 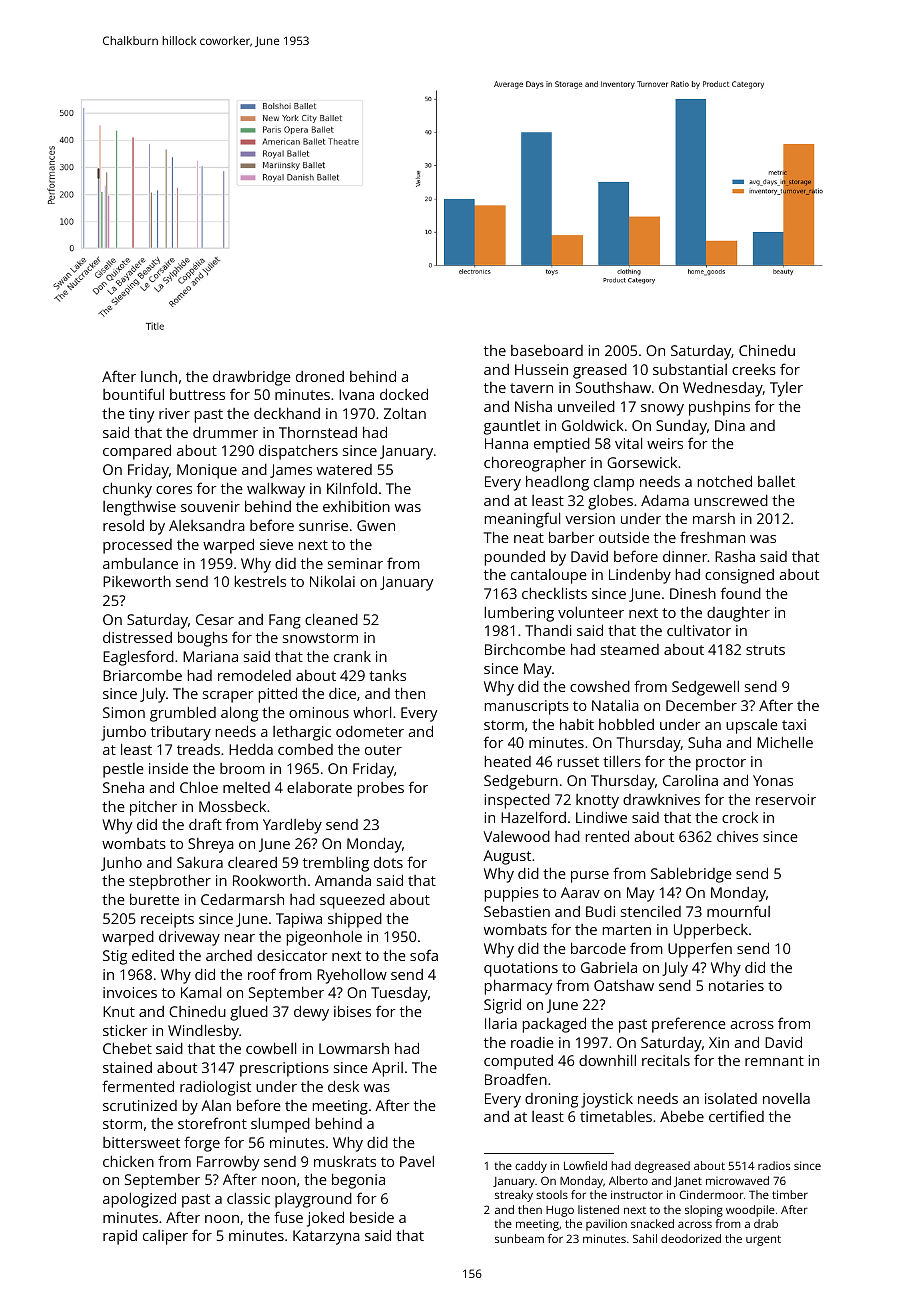 I want to click on bountiful, so click(x=133, y=394).
